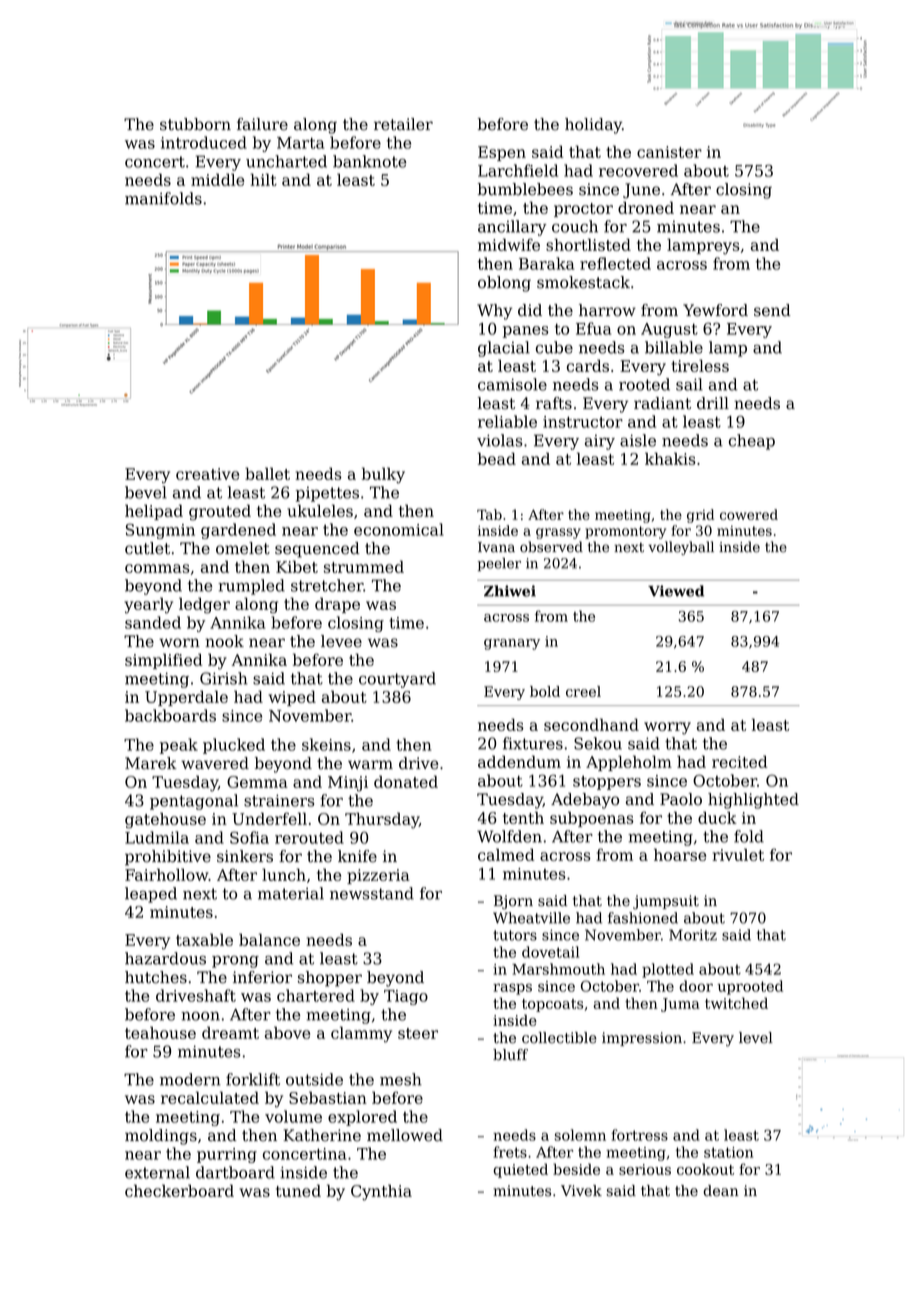 This screenshot has width=924, height=1314. I want to click on canister, so click(669, 152).
